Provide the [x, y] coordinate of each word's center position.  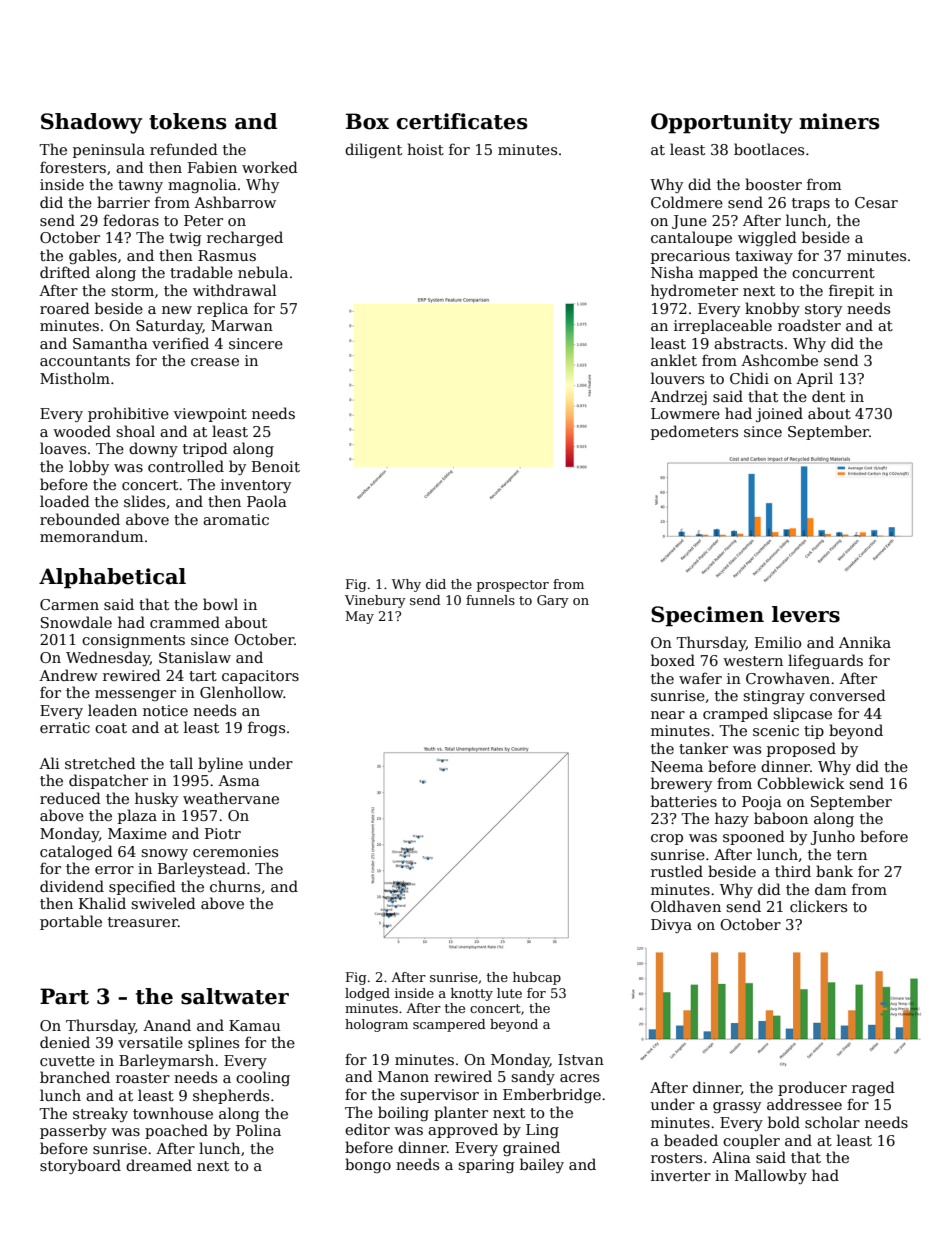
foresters [73, 167]
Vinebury [375, 601]
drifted [65, 272]
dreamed [159, 1165]
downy [153, 449]
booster [773, 184]
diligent [373, 150]
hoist [425, 149]
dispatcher [108, 781]
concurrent [833, 273]
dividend [72, 886]
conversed [848, 695]
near [668, 715]
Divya [671, 926]
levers [806, 614]
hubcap [537, 978]
